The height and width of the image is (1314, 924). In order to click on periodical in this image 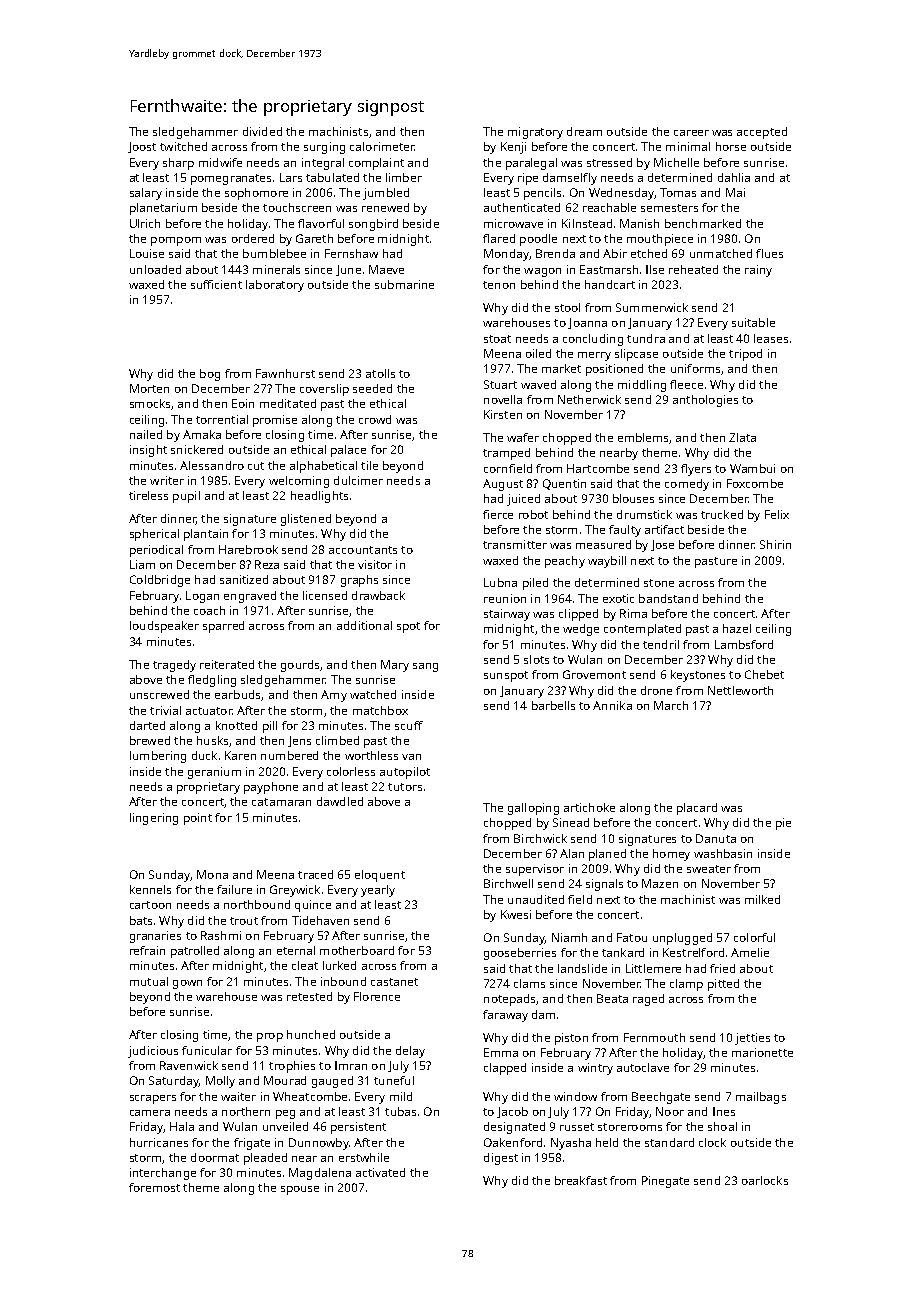, I will do `click(156, 551)`.
